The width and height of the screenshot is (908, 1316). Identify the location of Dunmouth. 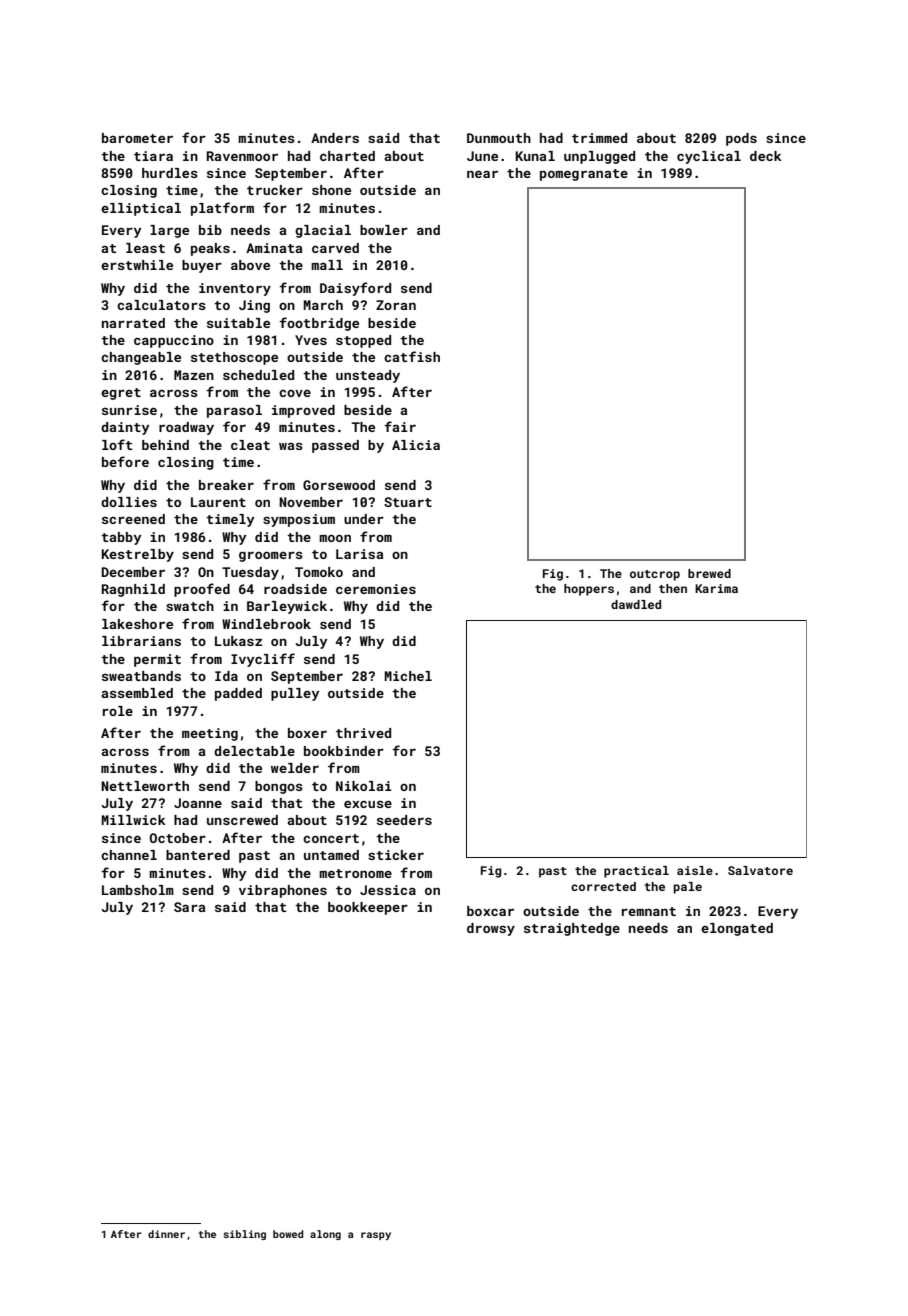
(499, 138).
